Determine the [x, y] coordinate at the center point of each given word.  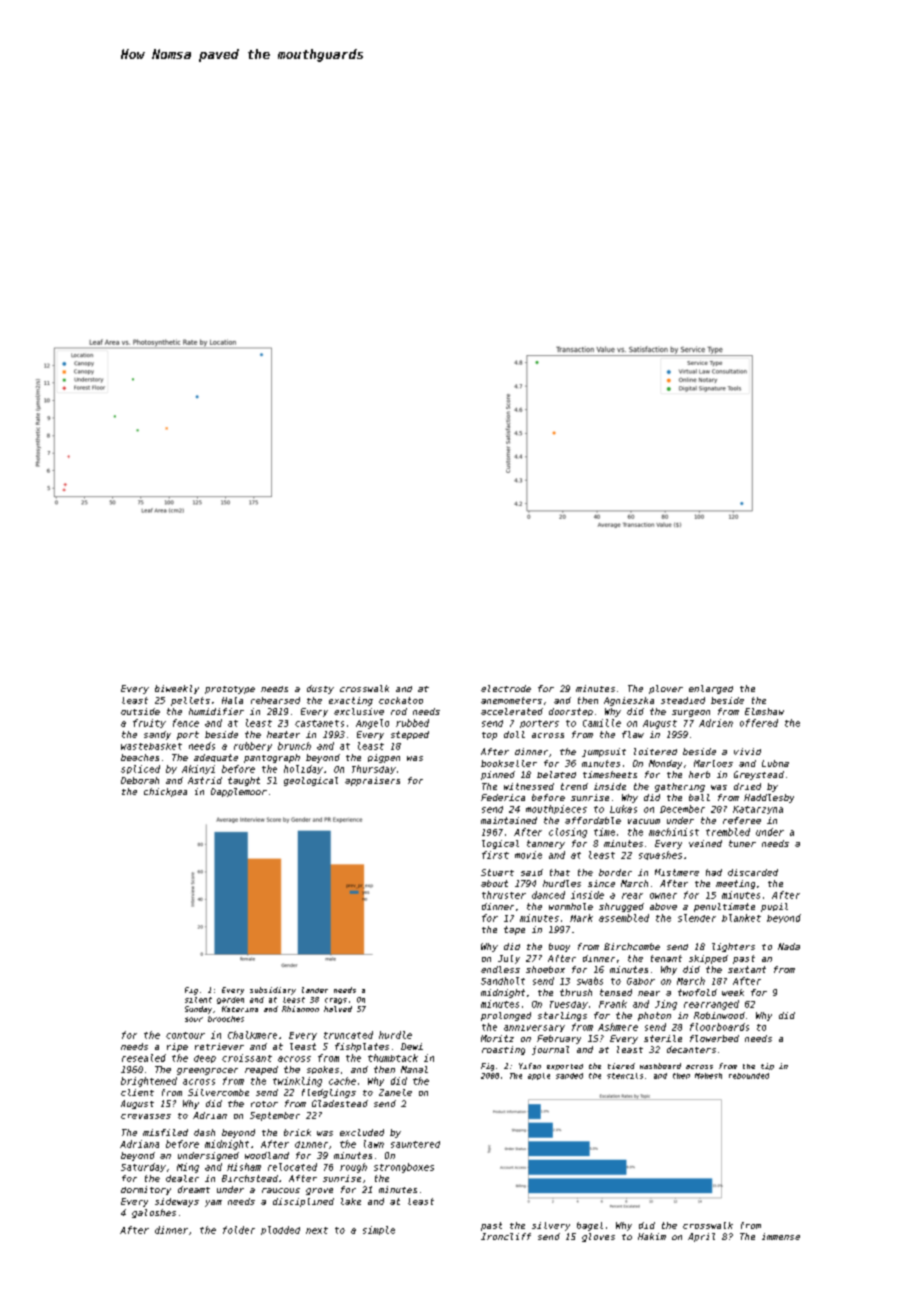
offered [759, 723]
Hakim [652, 1236]
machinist [674, 832]
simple [379, 1230]
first [495, 855]
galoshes [154, 1213]
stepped [410, 735]
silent [198, 1000]
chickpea [165, 792]
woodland [267, 1155]
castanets [319, 723]
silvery [551, 1226]
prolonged [506, 1016]
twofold [697, 992]
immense [781, 1236]
